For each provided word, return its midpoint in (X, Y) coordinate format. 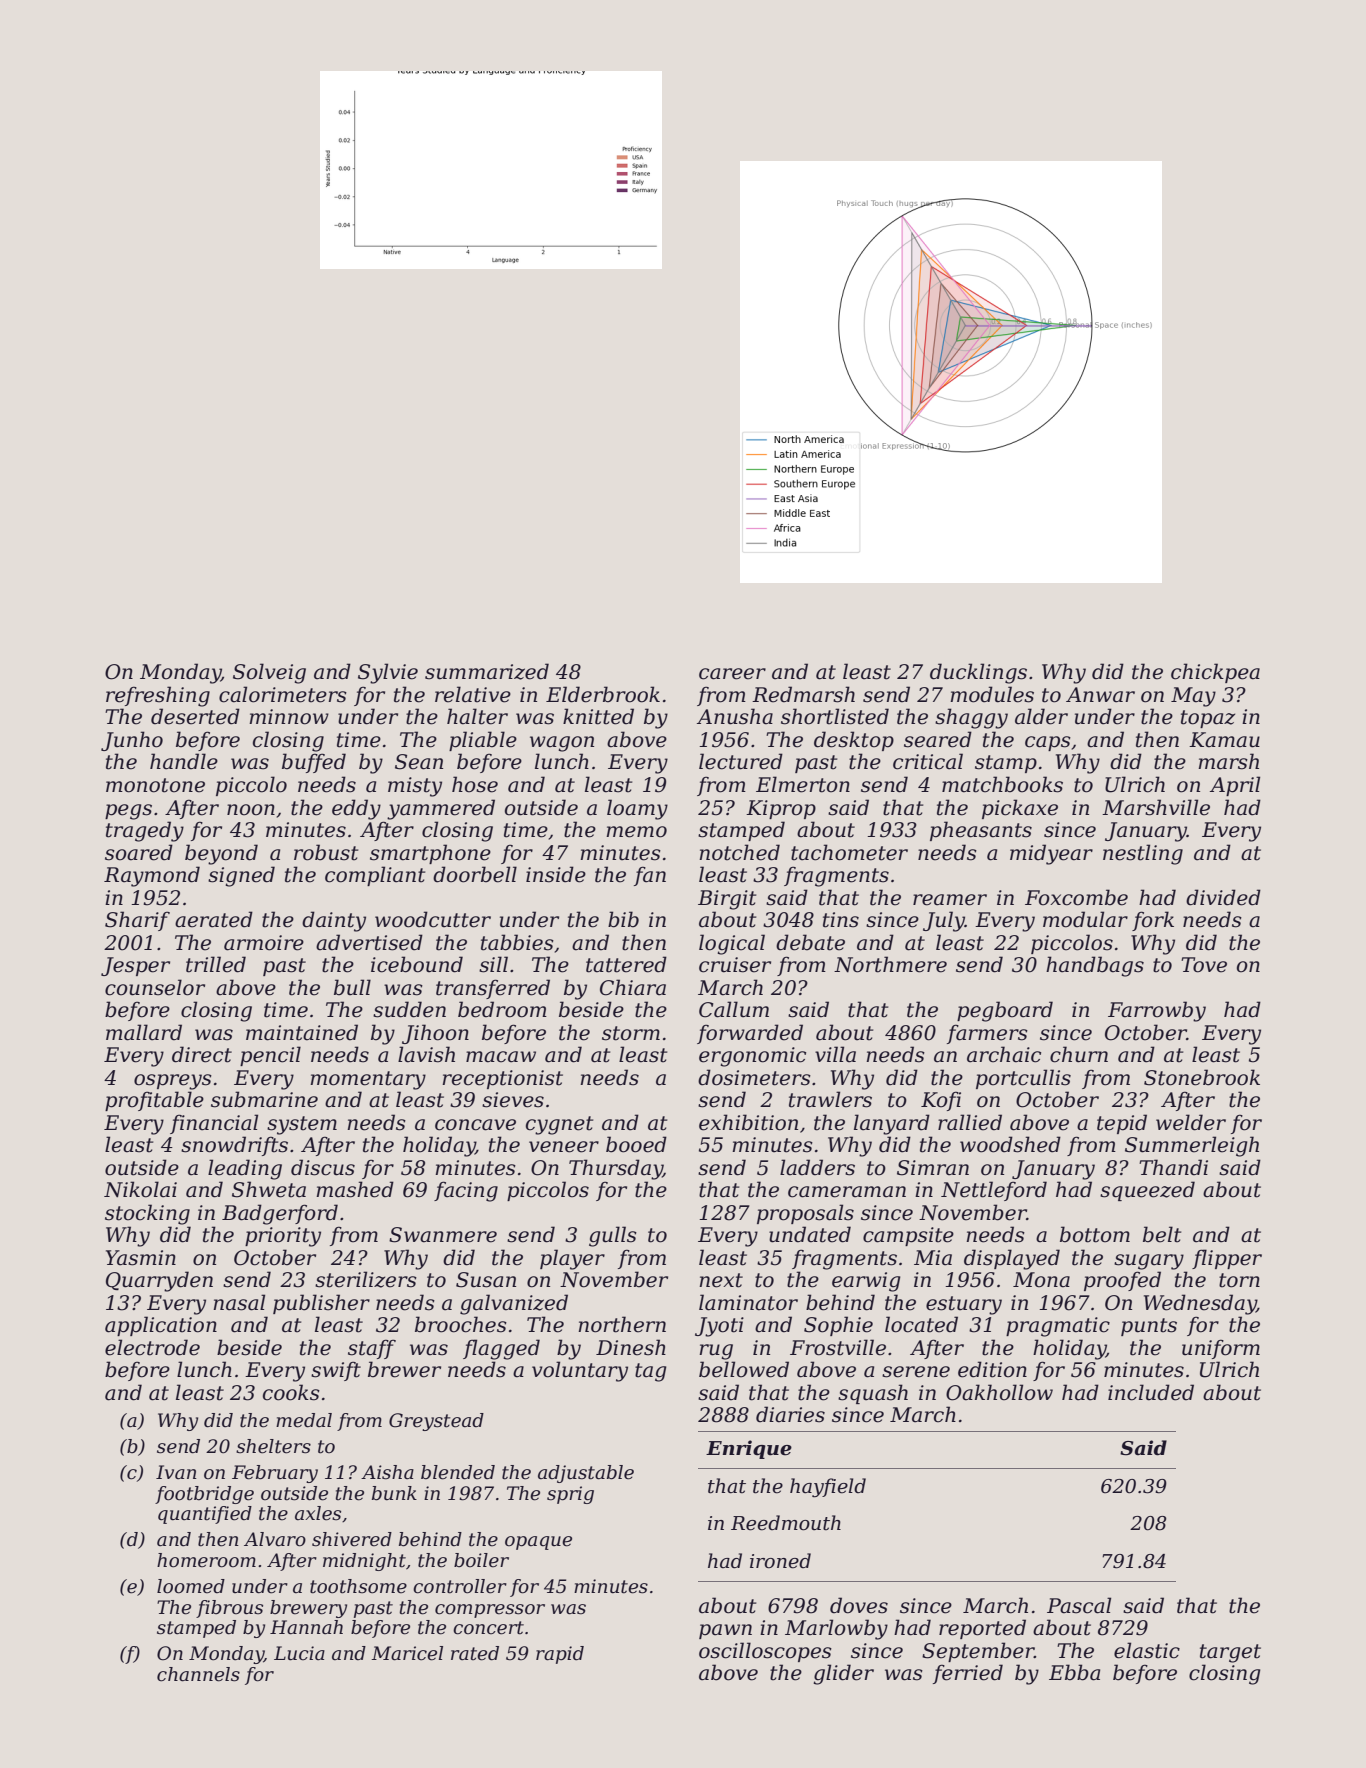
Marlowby (836, 1629)
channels (198, 1674)
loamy (637, 809)
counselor (155, 987)
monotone (155, 785)
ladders (817, 1167)
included (1151, 1392)
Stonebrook (1202, 1077)
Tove (1204, 965)
